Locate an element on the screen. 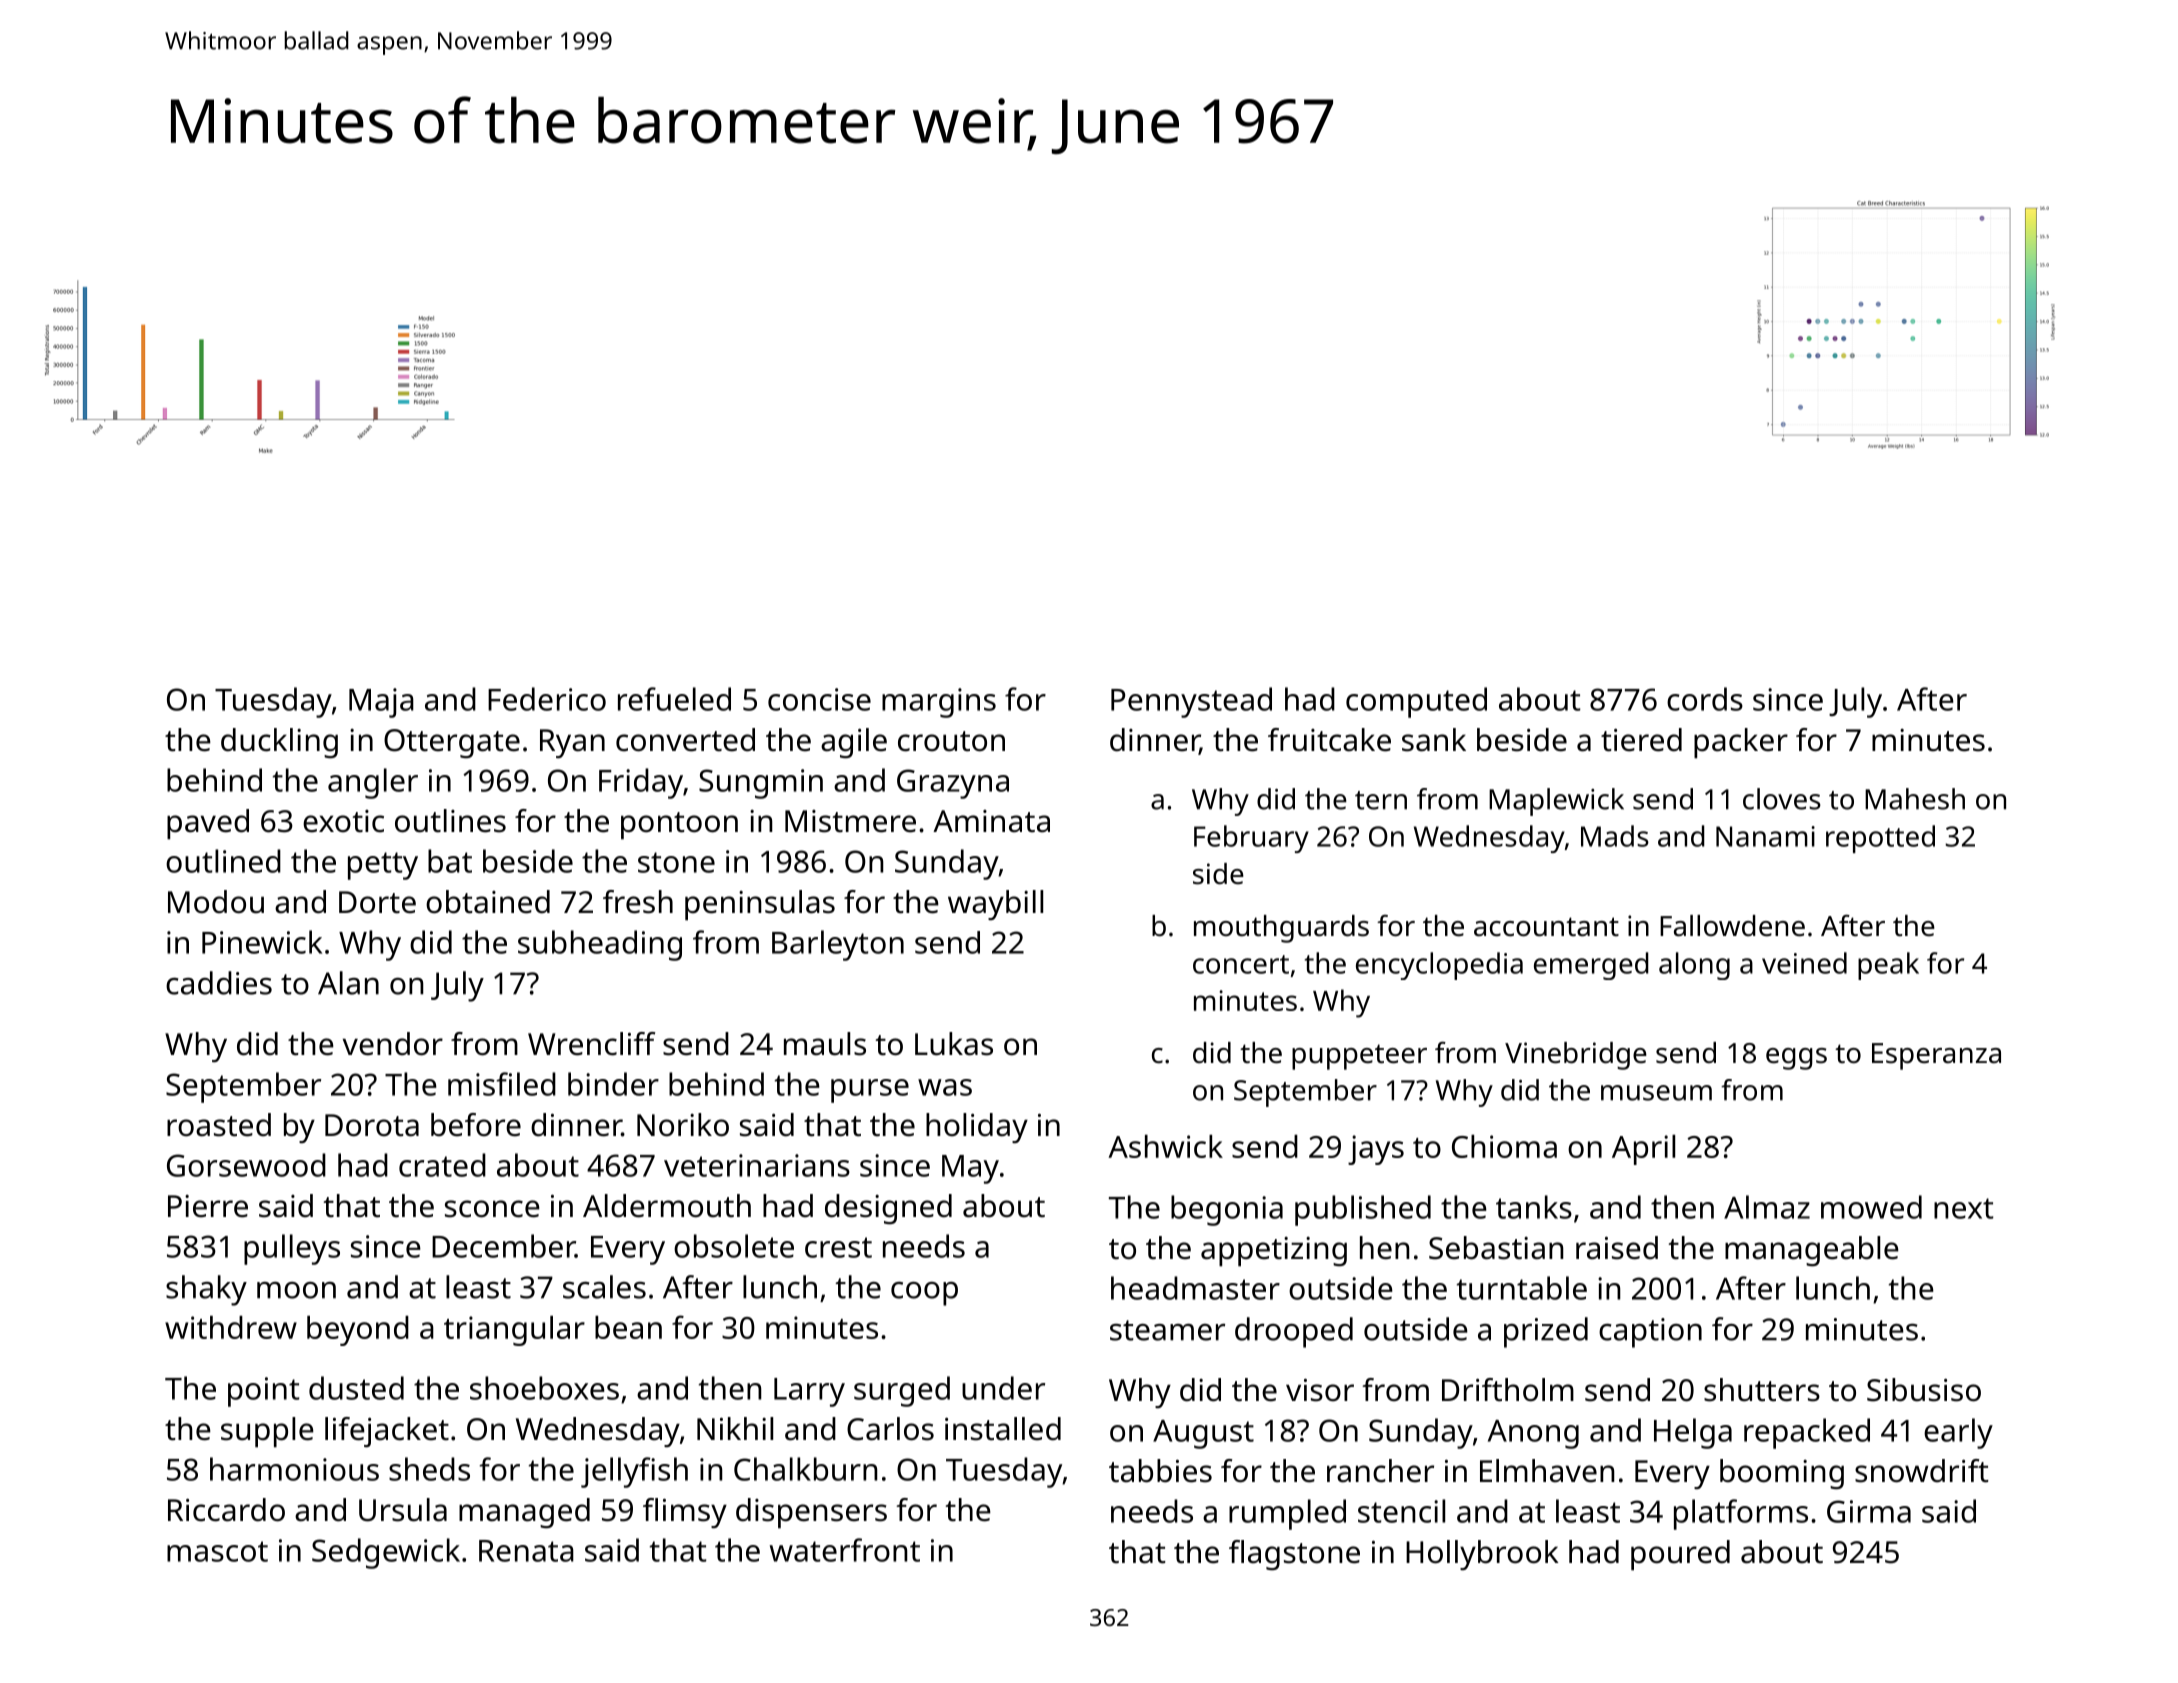  moon is located at coordinates (296, 1290).
